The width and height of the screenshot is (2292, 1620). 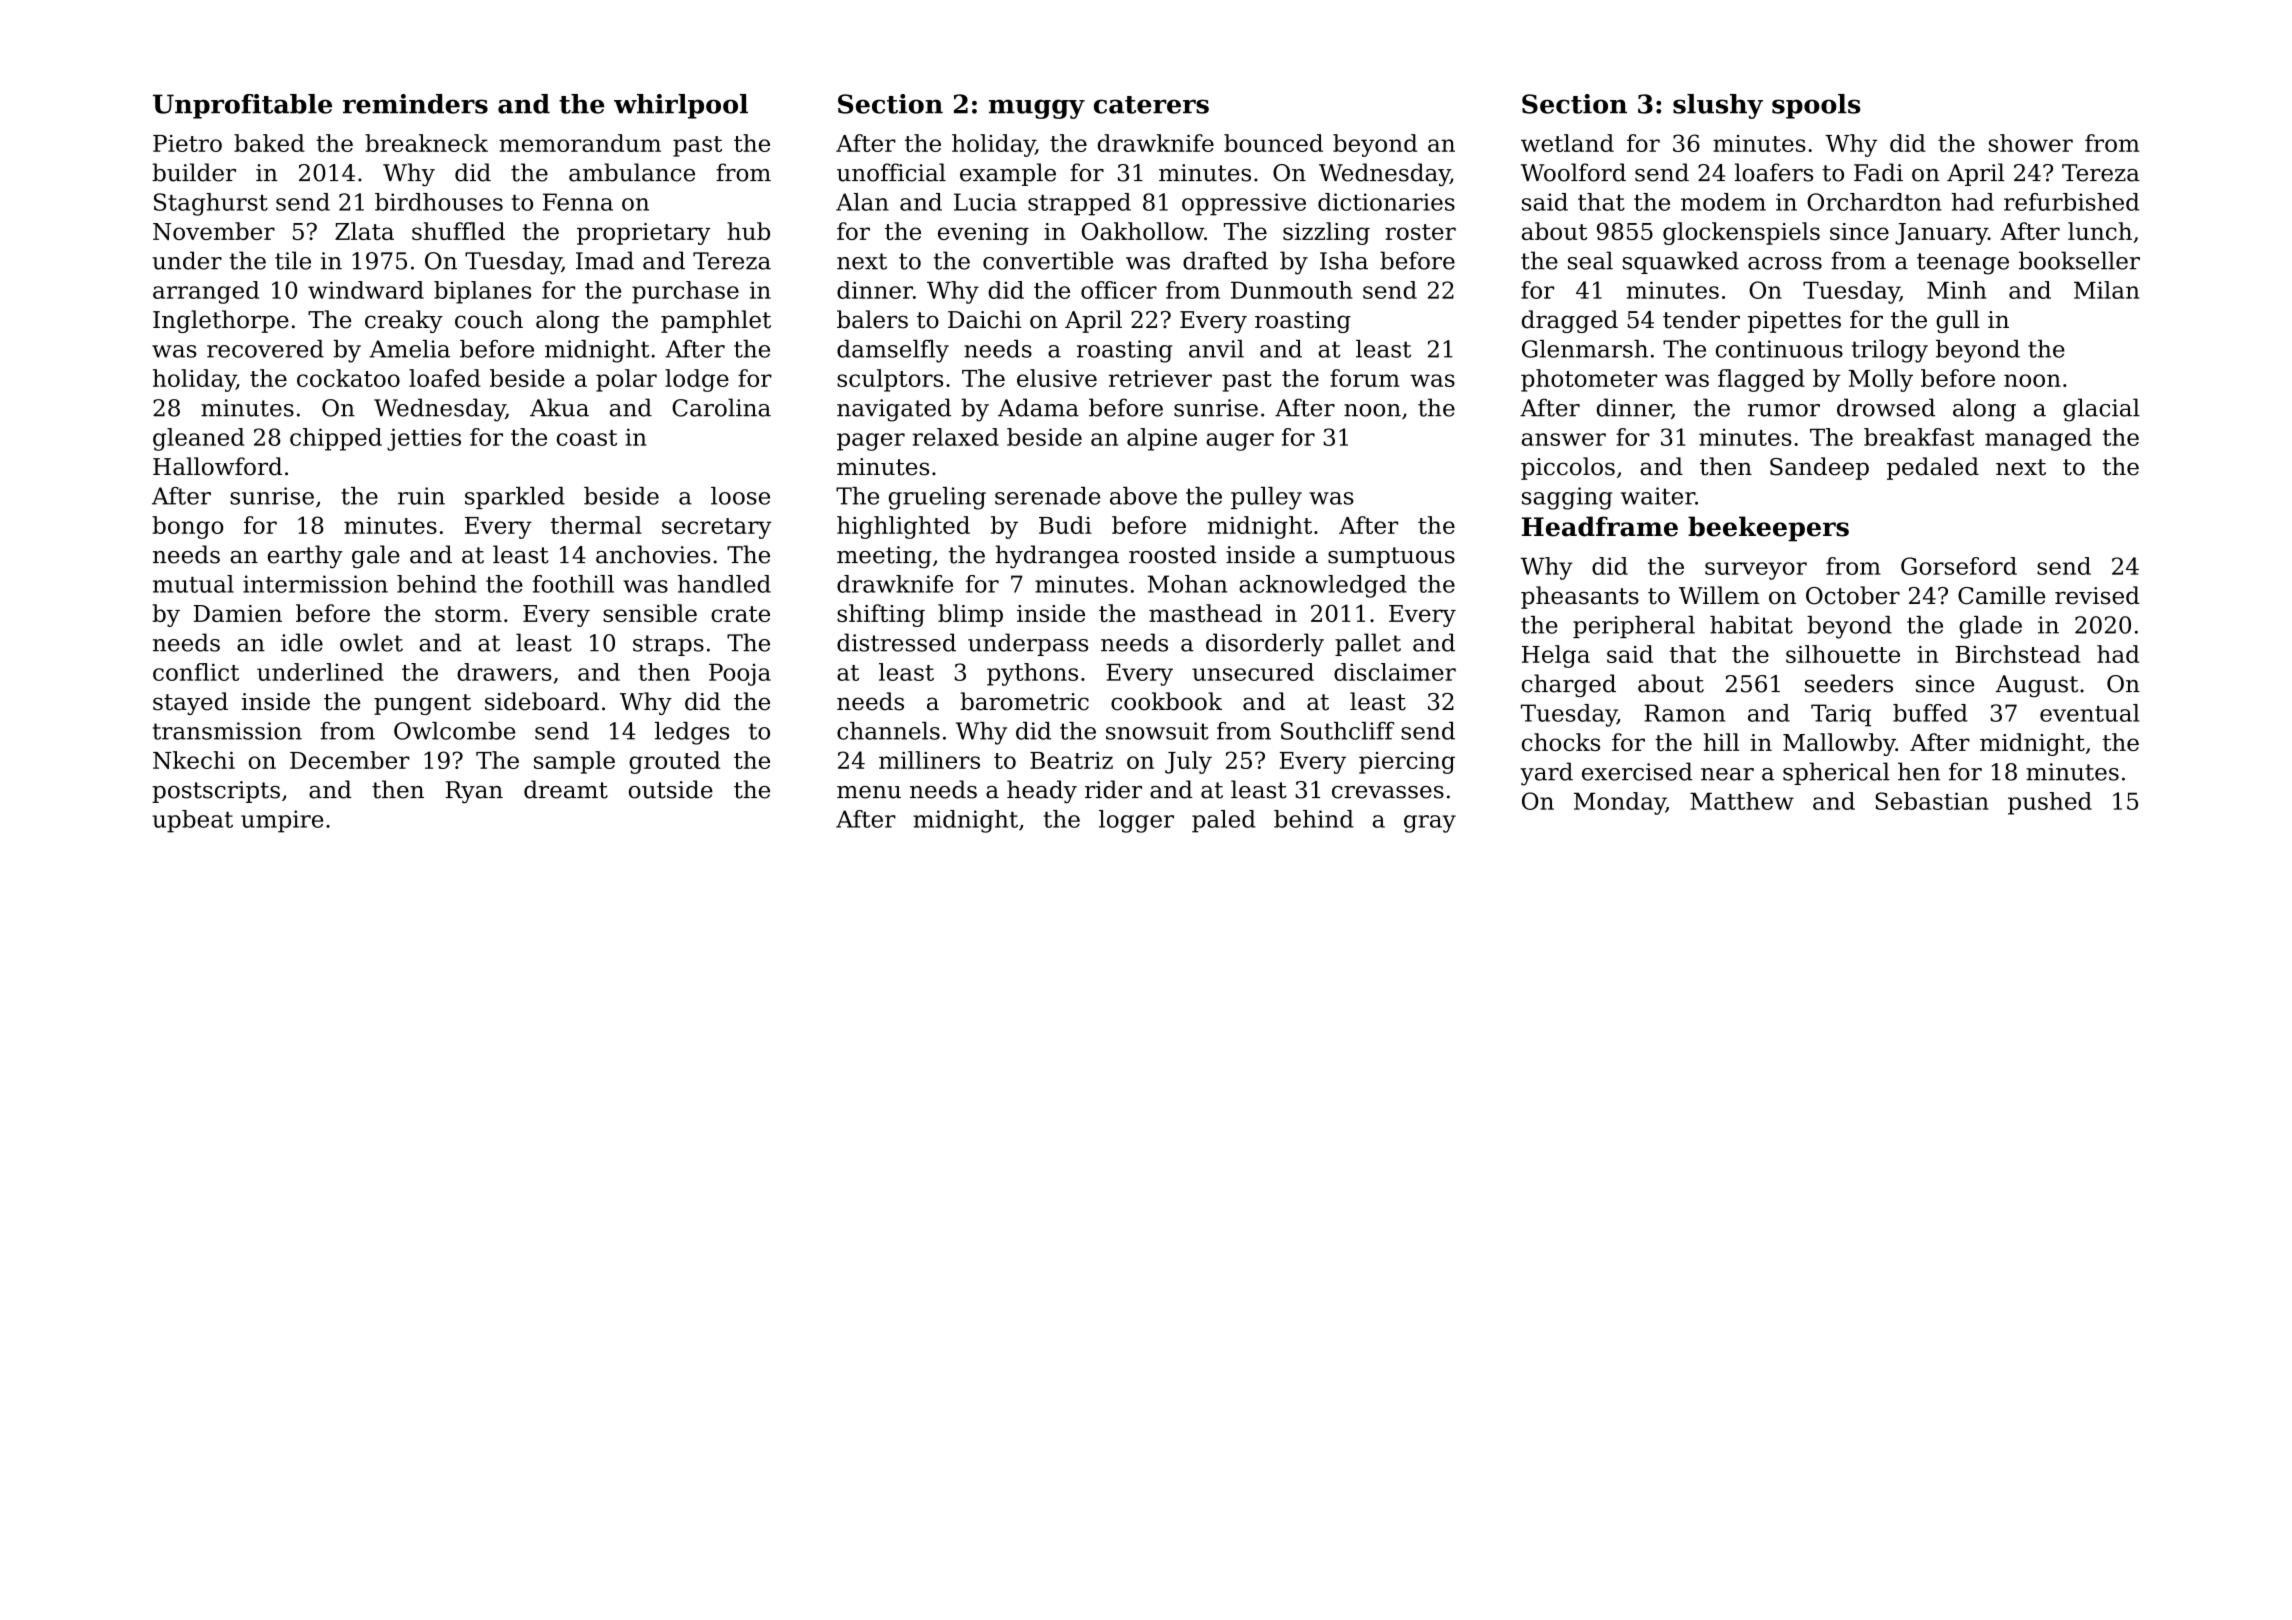 I want to click on sample, so click(x=574, y=762).
